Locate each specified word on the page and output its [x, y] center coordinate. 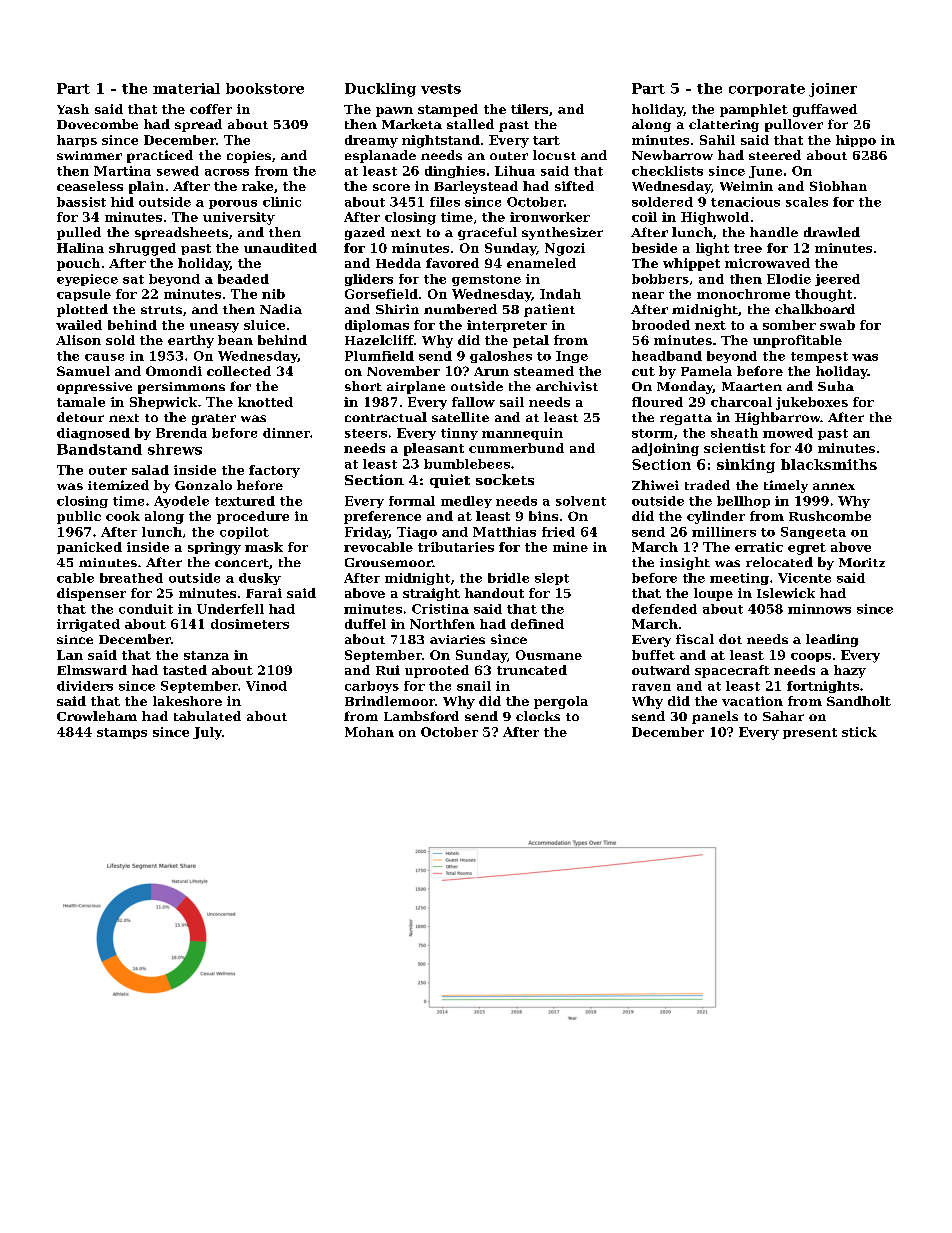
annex [834, 486]
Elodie [789, 279]
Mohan [369, 732]
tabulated [207, 716]
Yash [73, 109]
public [79, 517]
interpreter [507, 326]
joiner [833, 90]
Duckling [380, 90]
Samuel [83, 371]
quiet [450, 481]
